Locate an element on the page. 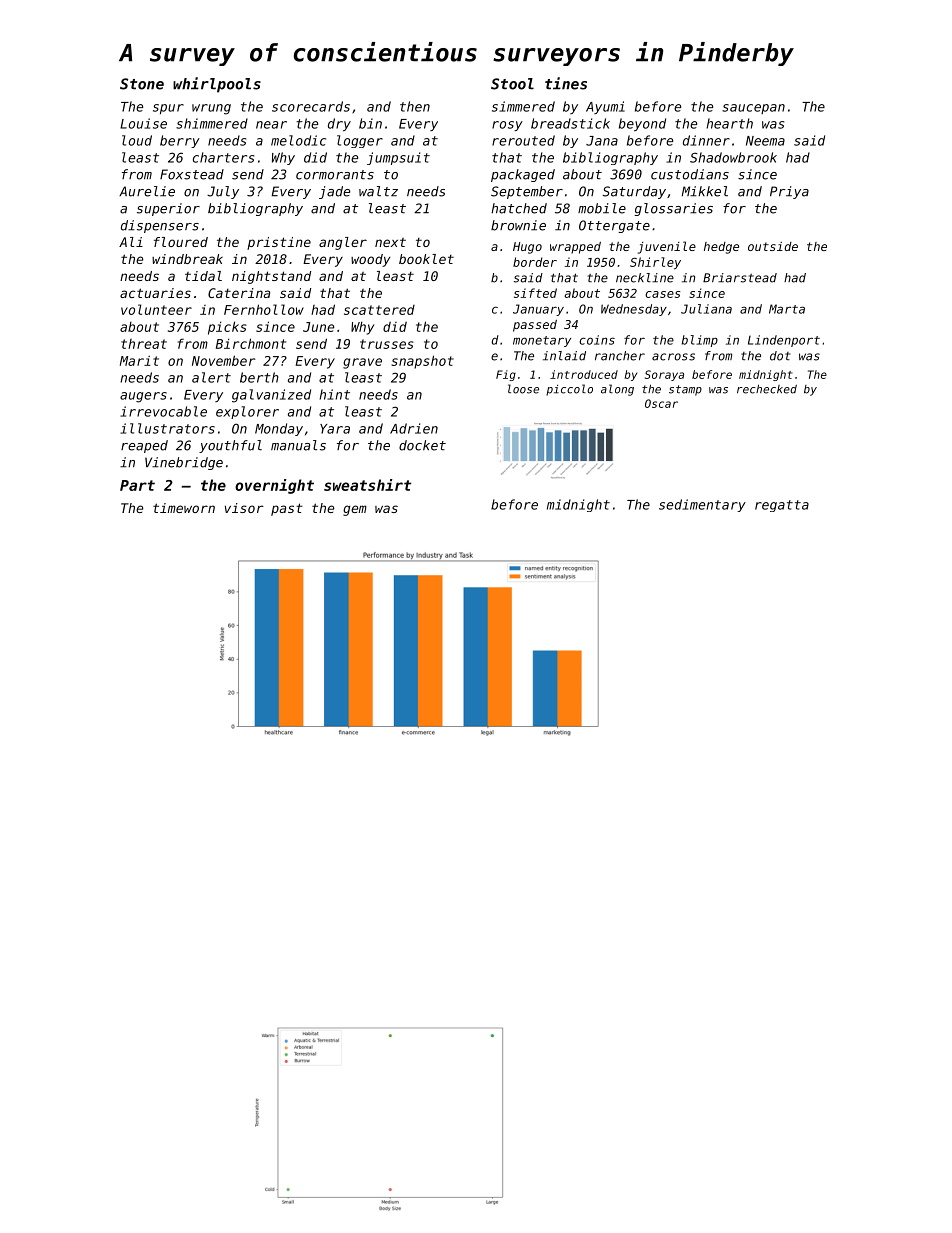 This page has height=1233, width=952. alert is located at coordinates (211, 377).
